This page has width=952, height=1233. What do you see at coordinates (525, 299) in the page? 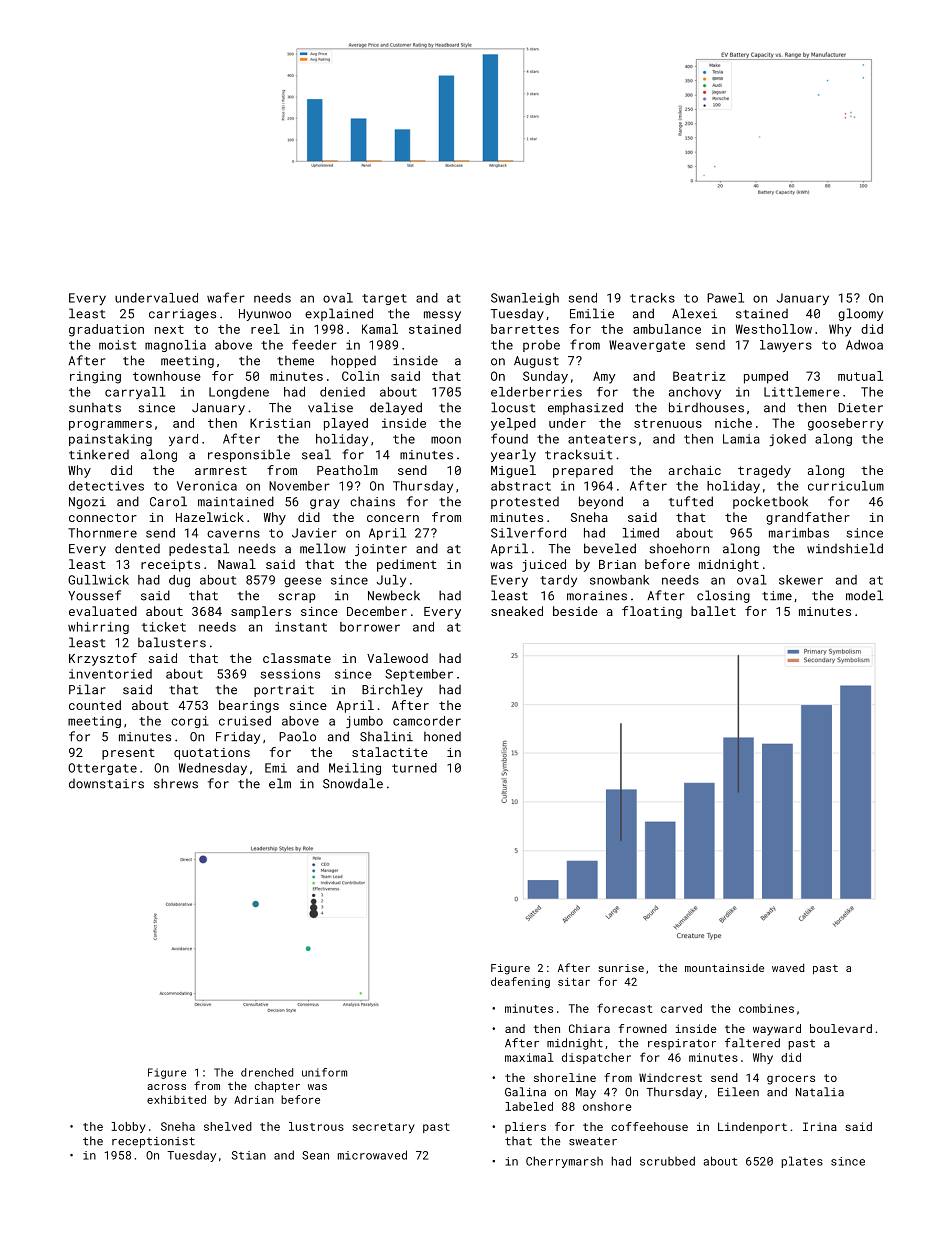
I see `Swanleigh` at bounding box center [525, 299].
